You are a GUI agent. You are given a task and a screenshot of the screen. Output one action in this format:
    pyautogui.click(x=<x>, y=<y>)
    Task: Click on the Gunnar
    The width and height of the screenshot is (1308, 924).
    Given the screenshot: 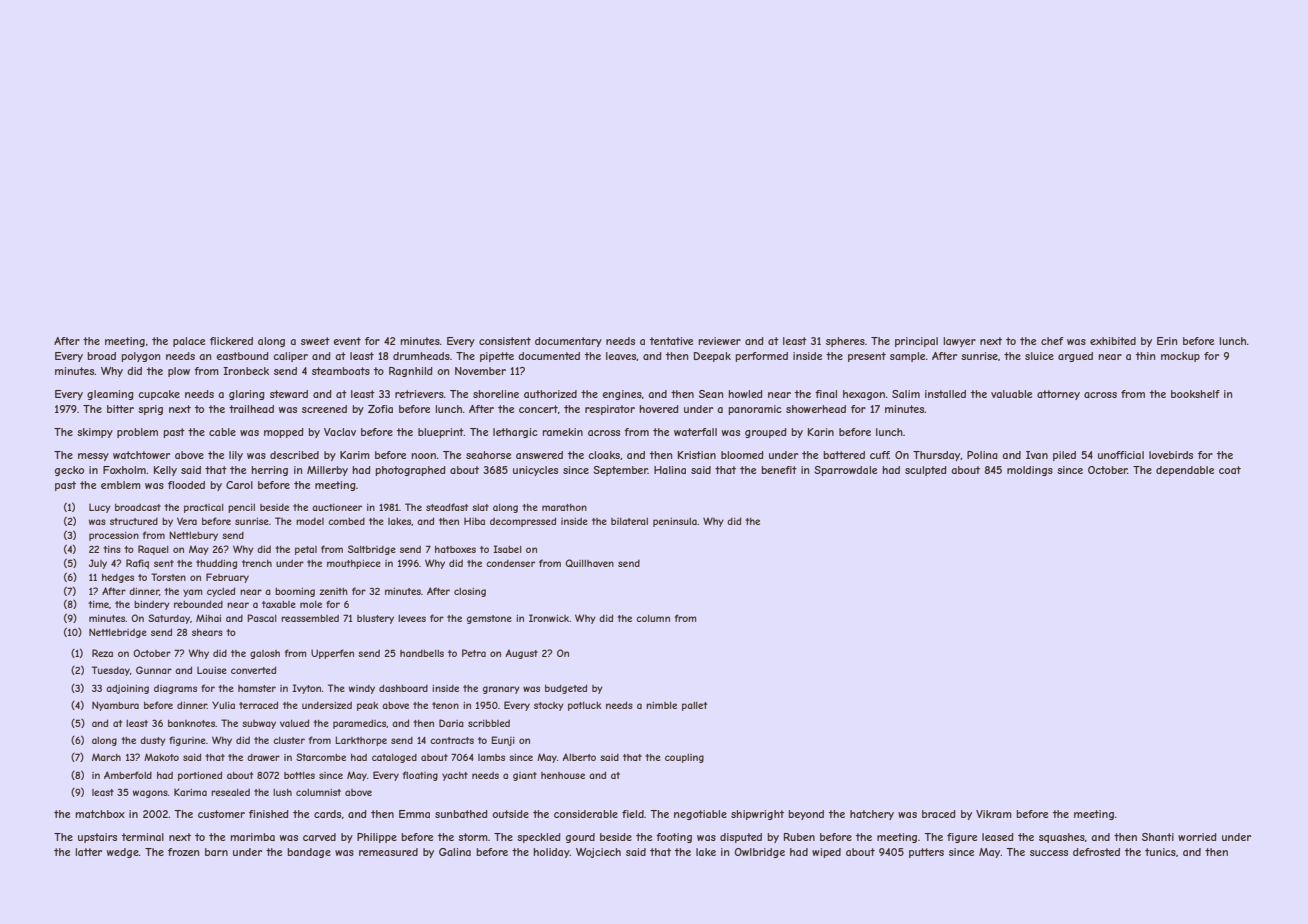 What is the action you would take?
    pyautogui.click(x=154, y=670)
